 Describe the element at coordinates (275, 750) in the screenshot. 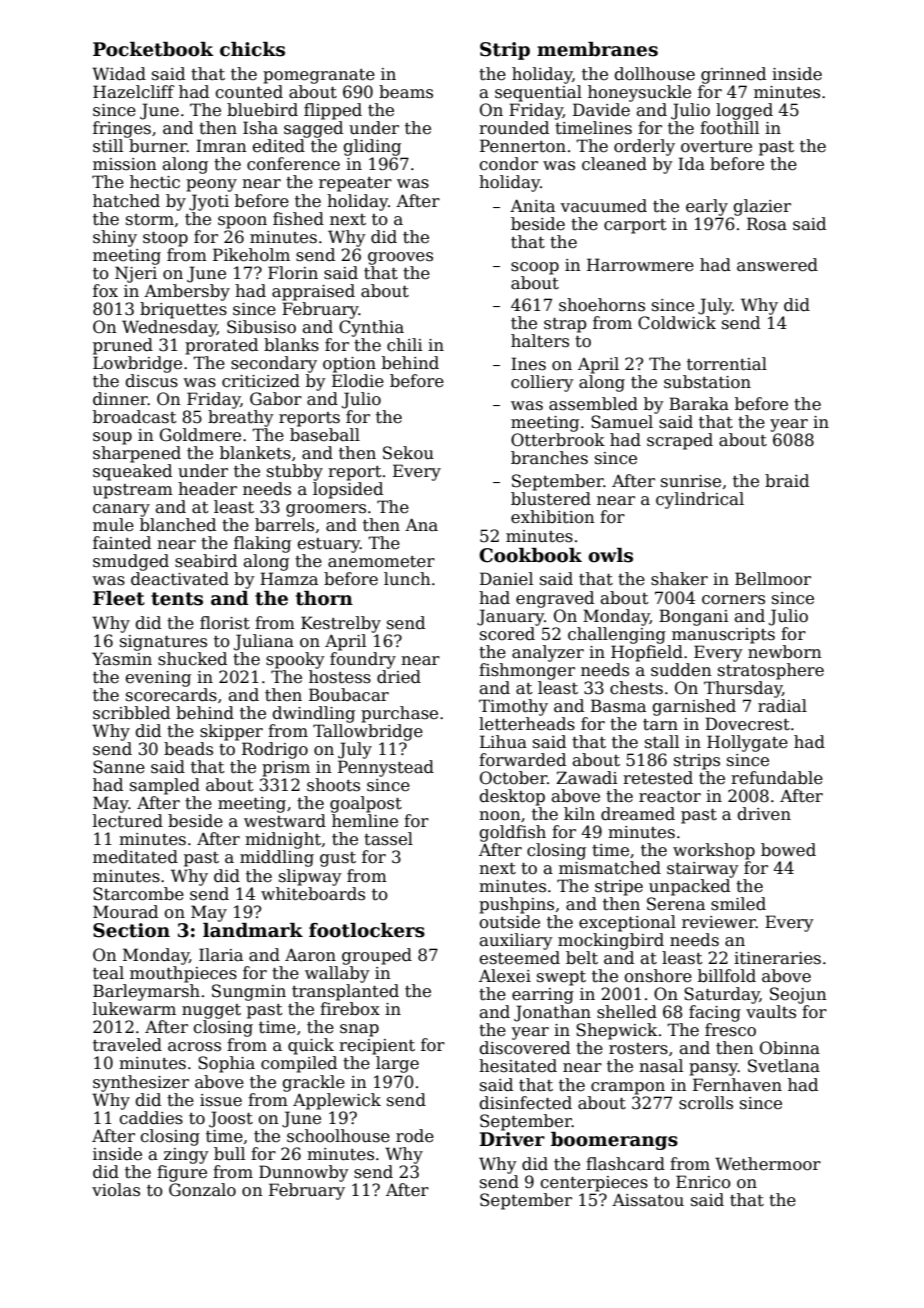

I see `Rodrigo` at that location.
